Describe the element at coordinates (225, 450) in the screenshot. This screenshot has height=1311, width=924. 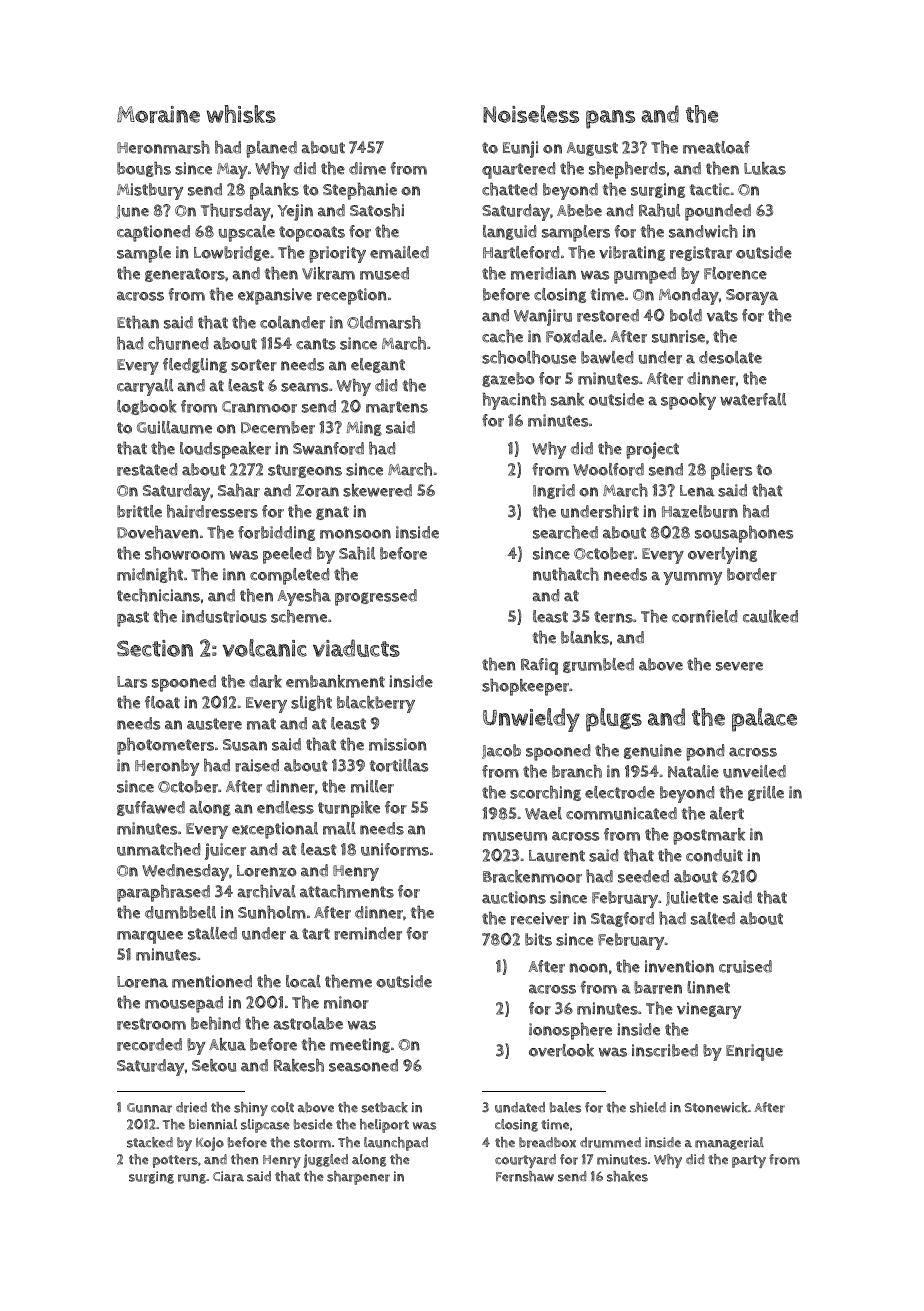
I see `loudspeaker` at that location.
